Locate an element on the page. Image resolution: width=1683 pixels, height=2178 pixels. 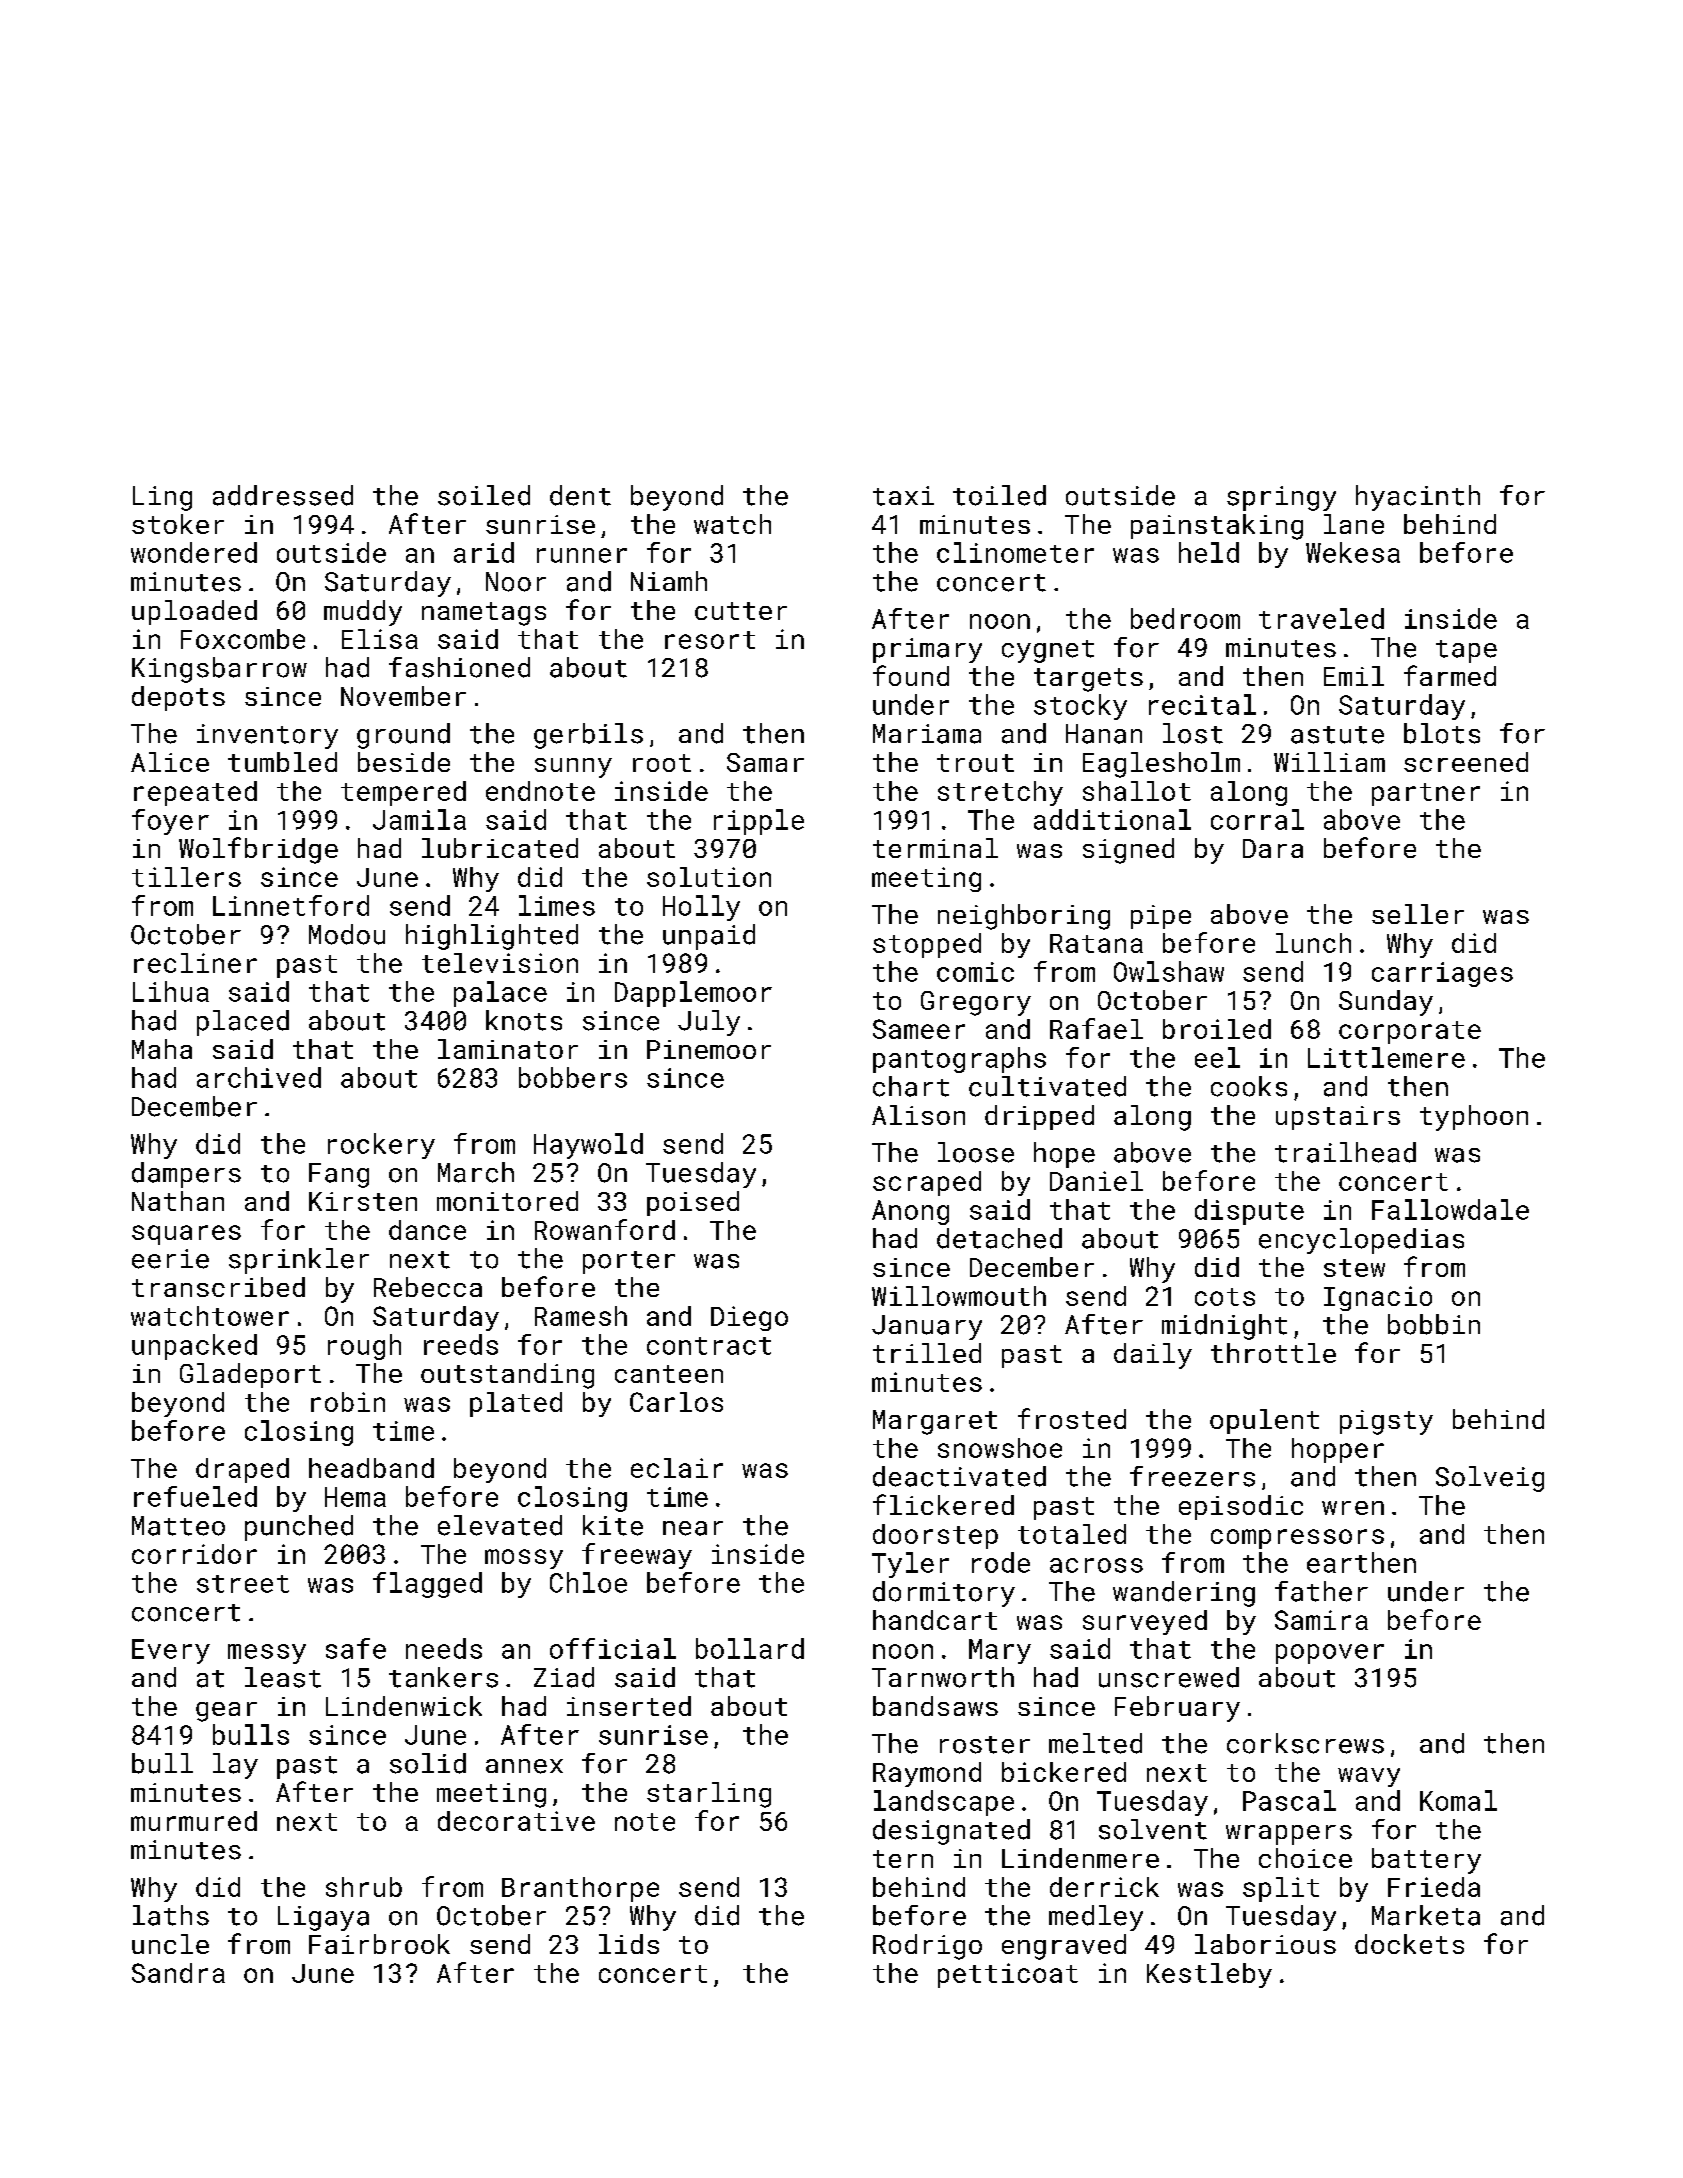
addressed is located at coordinates (283, 495).
